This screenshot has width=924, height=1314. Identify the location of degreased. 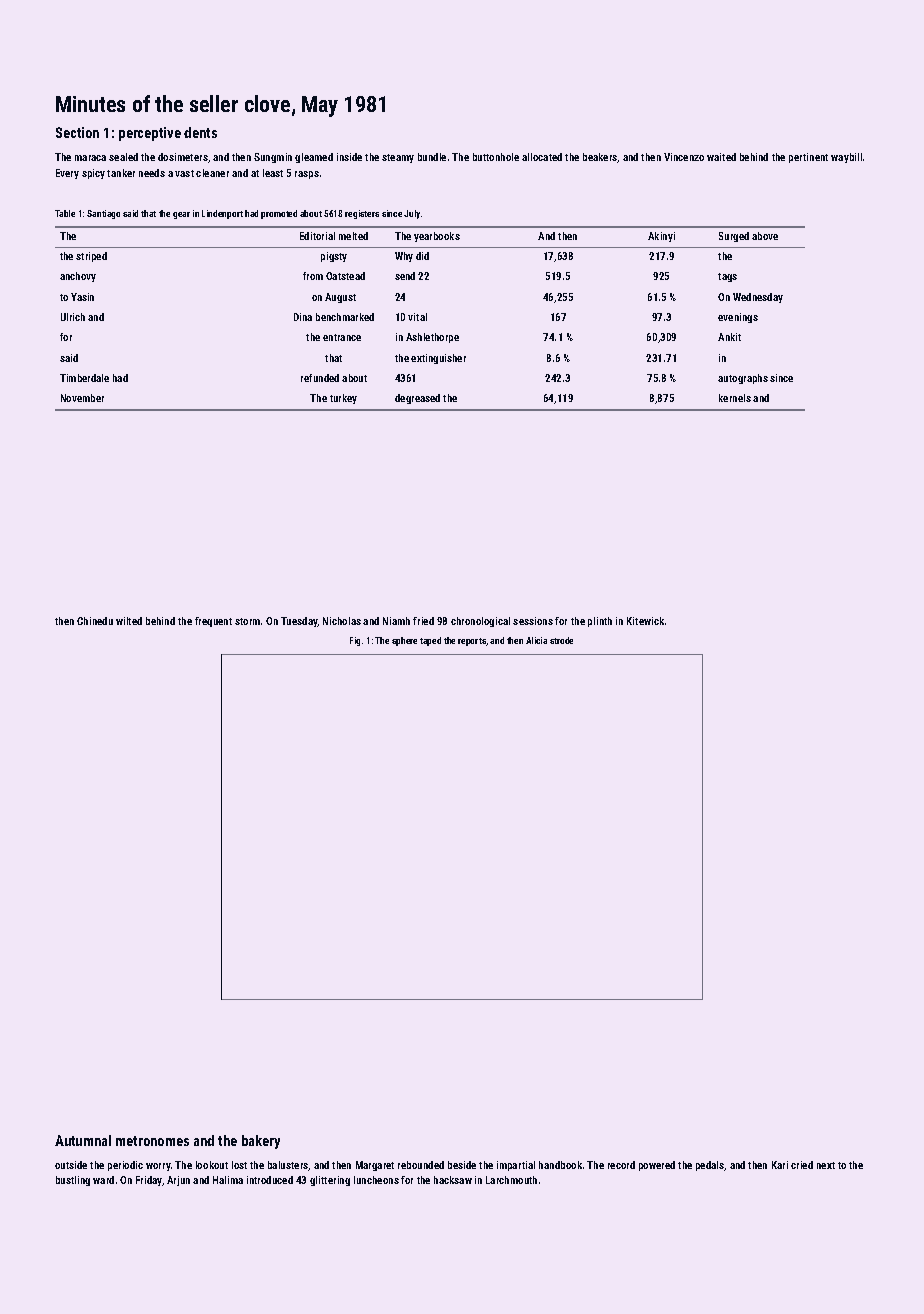
(417, 399).
